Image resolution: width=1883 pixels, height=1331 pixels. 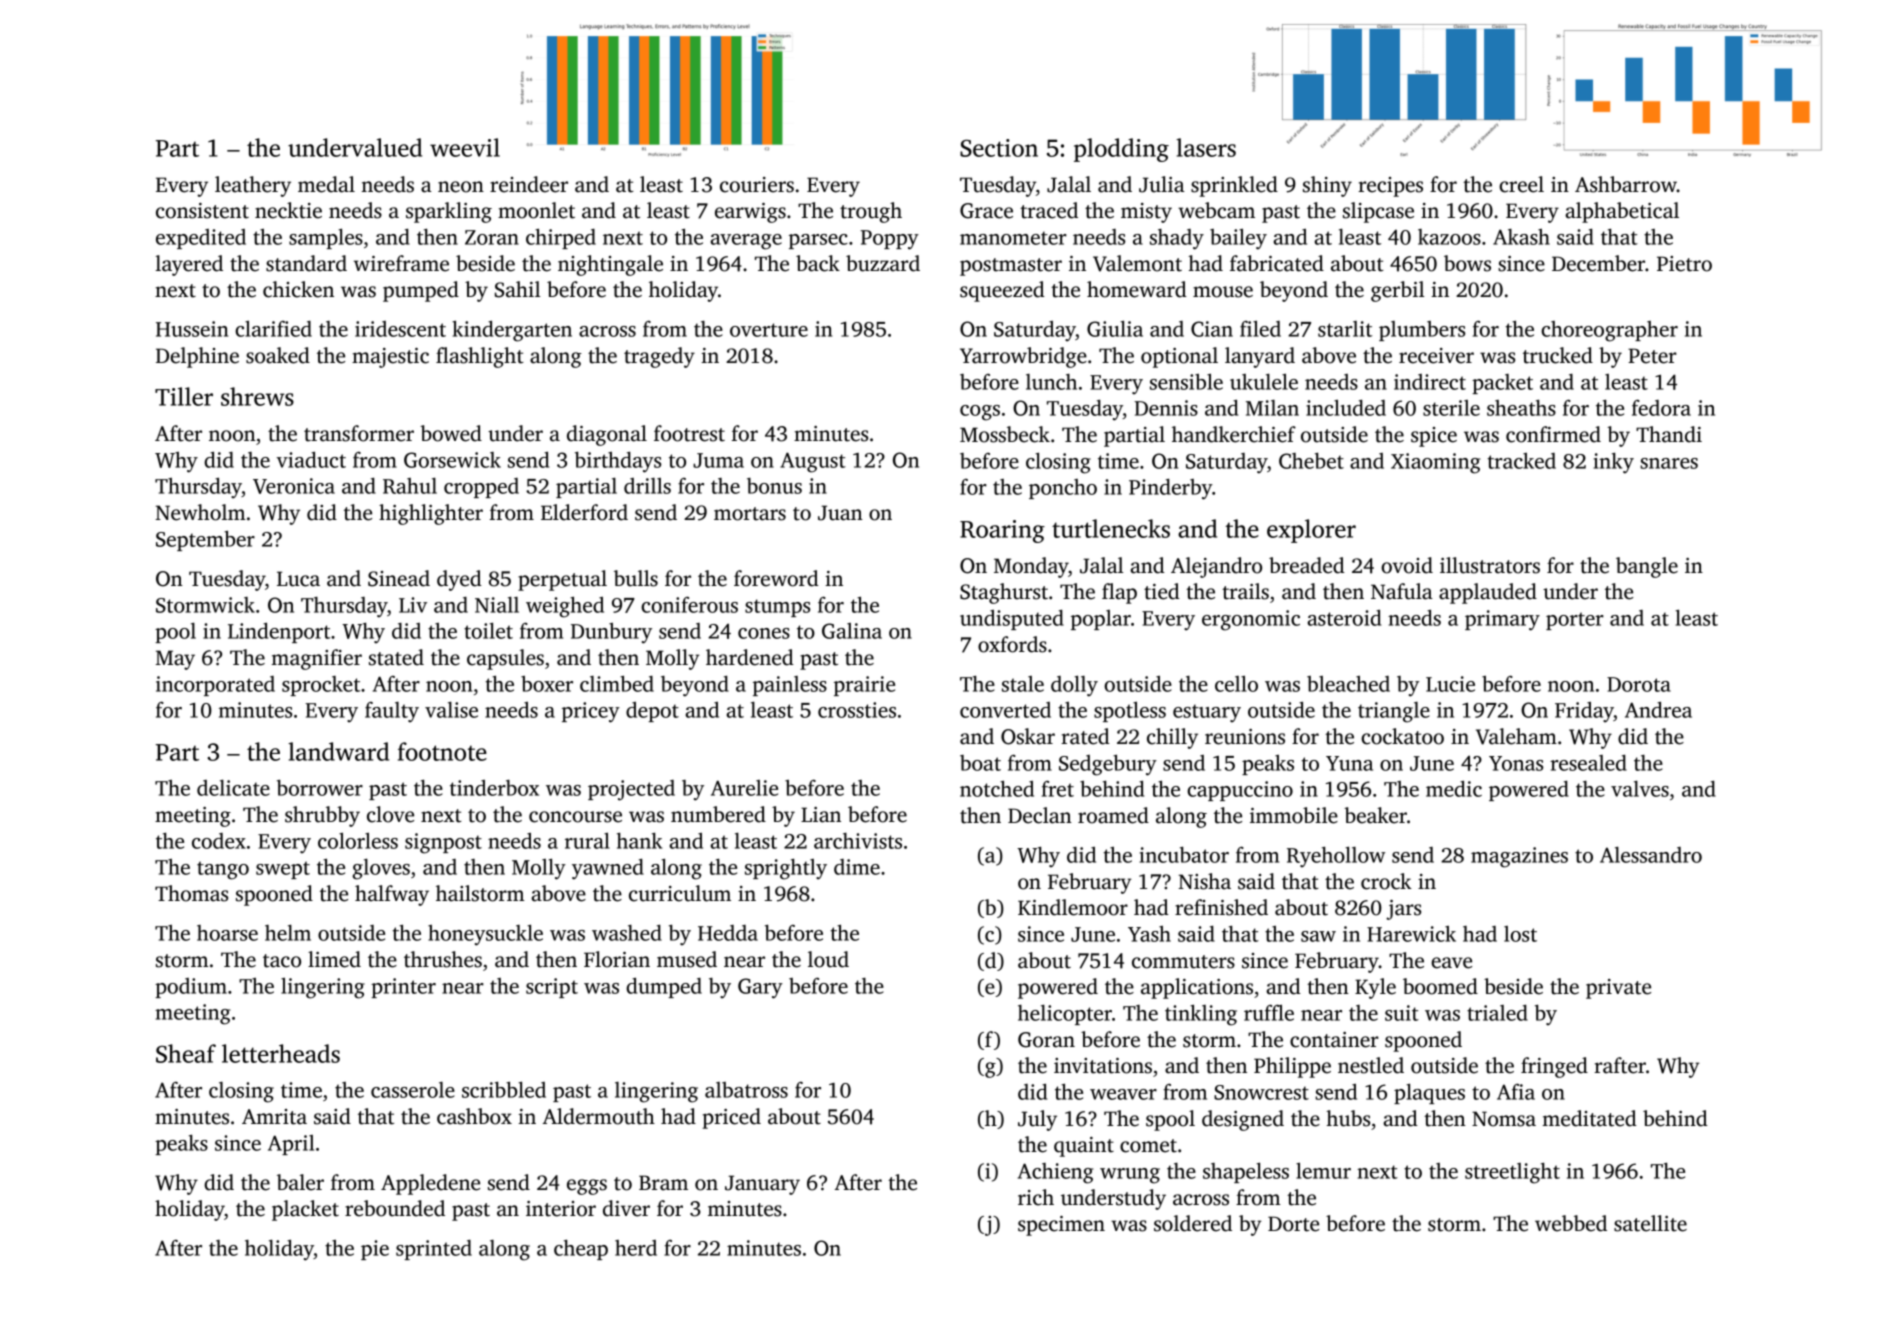 What do you see at coordinates (857, 710) in the document?
I see `crossties` at bounding box center [857, 710].
